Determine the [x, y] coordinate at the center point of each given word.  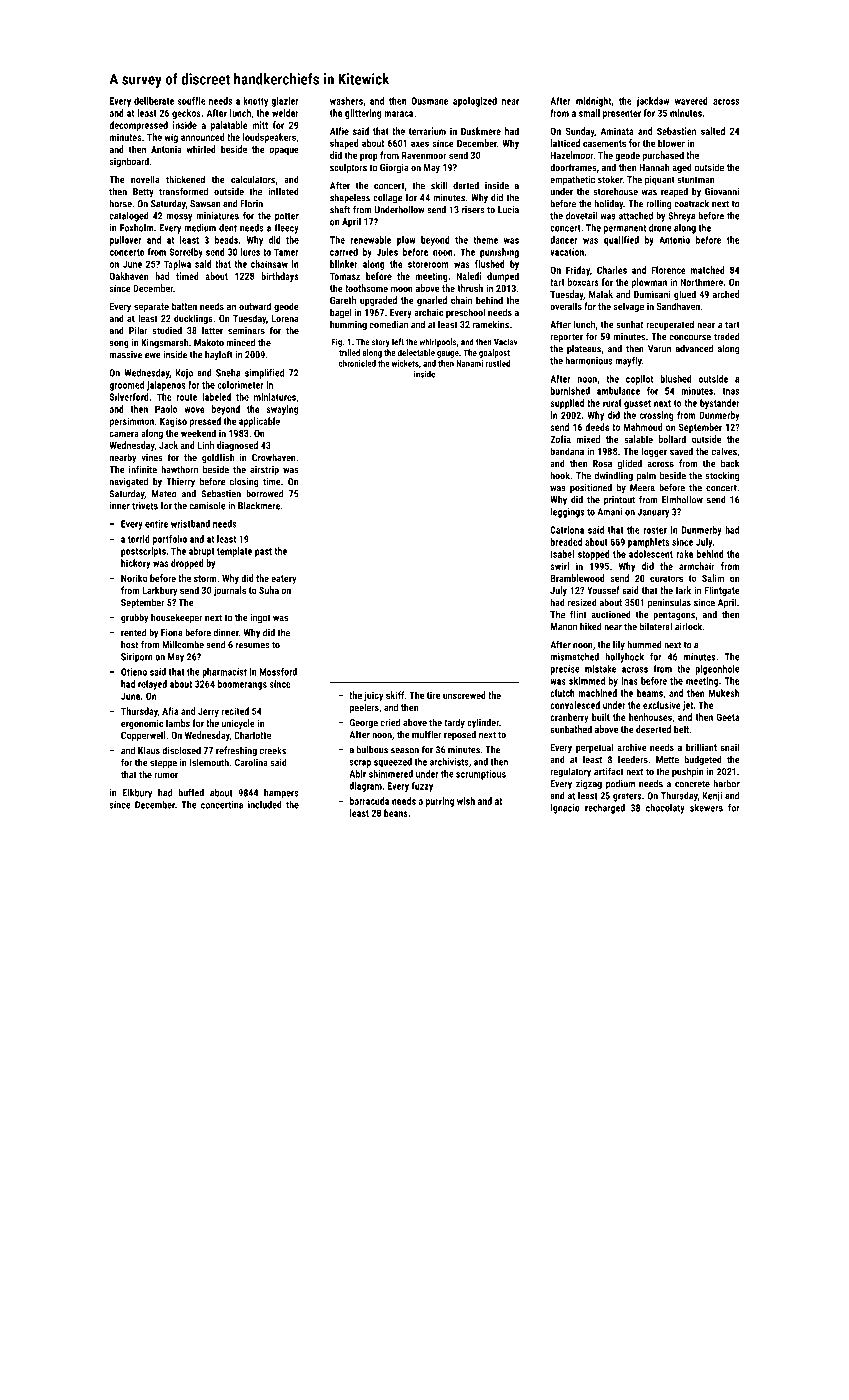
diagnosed [237, 446]
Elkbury [137, 794]
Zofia [560, 439]
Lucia [508, 210]
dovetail [581, 216]
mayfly [628, 362]
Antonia [166, 149]
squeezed [393, 763]
